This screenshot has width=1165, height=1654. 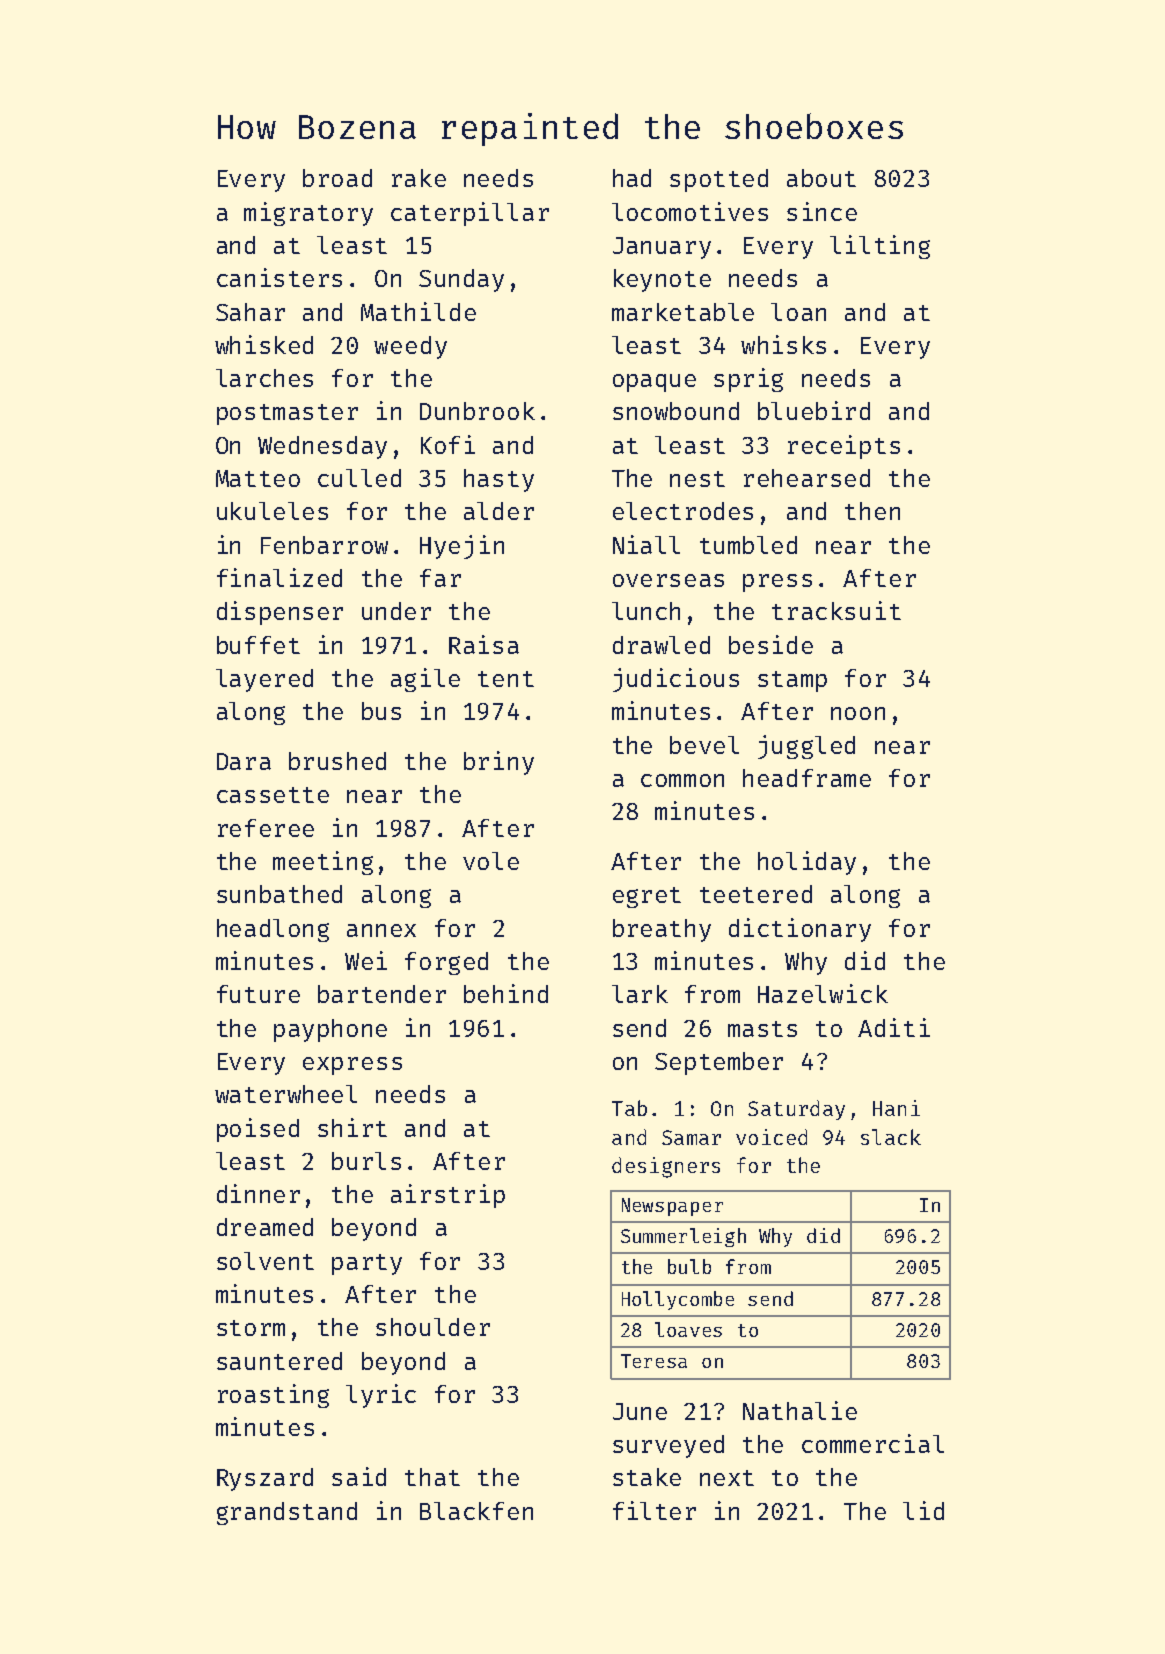 What do you see at coordinates (727, 1478) in the screenshot?
I see `next` at bounding box center [727, 1478].
